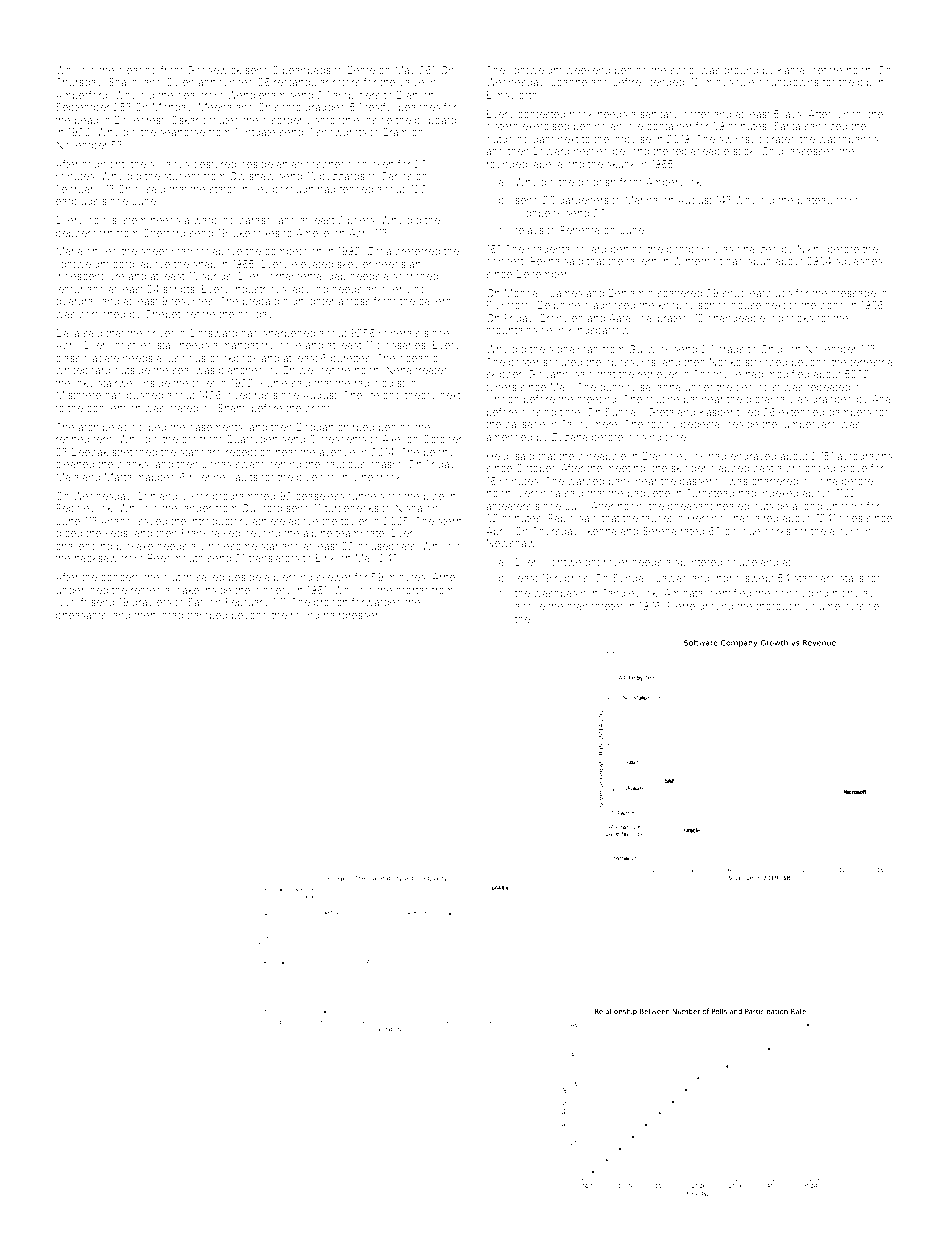 The height and width of the screenshot is (1233, 952). Describe the element at coordinates (86, 120) in the screenshot. I see `bead` at that location.
